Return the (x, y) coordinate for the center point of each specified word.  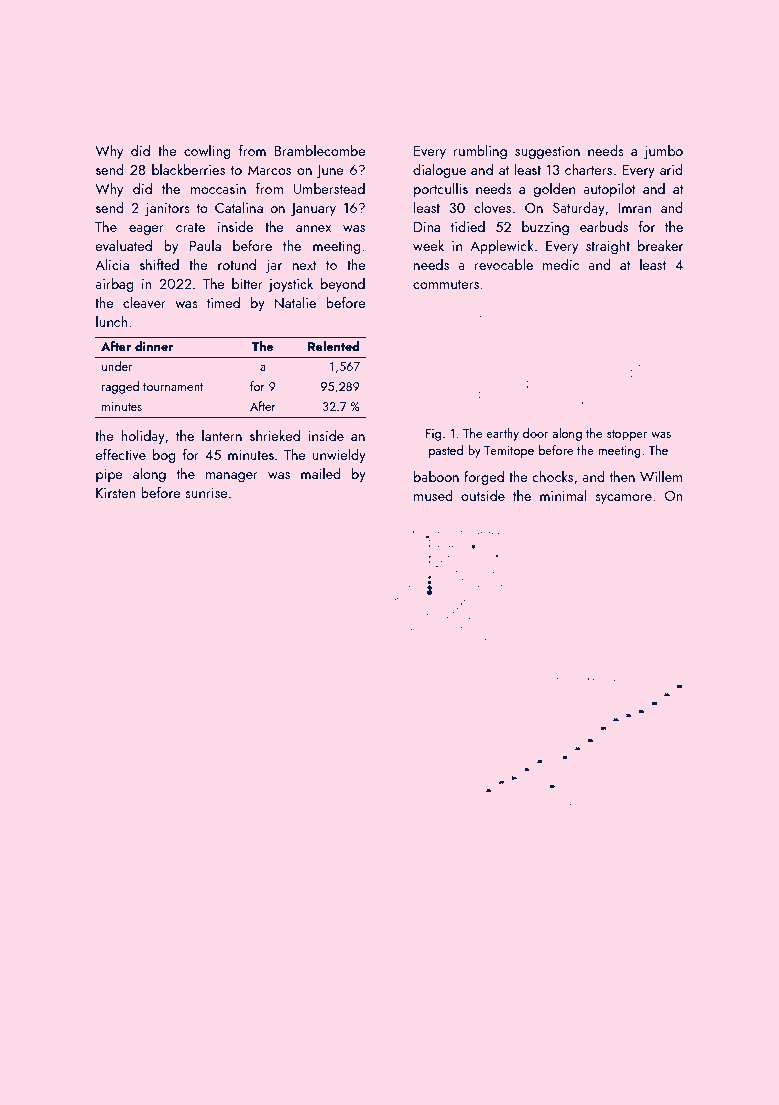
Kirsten (115, 493)
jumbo (663, 152)
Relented (333, 346)
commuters (446, 284)
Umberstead (329, 188)
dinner (154, 346)
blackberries (188, 169)
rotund (237, 264)
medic (561, 264)
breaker (660, 245)
